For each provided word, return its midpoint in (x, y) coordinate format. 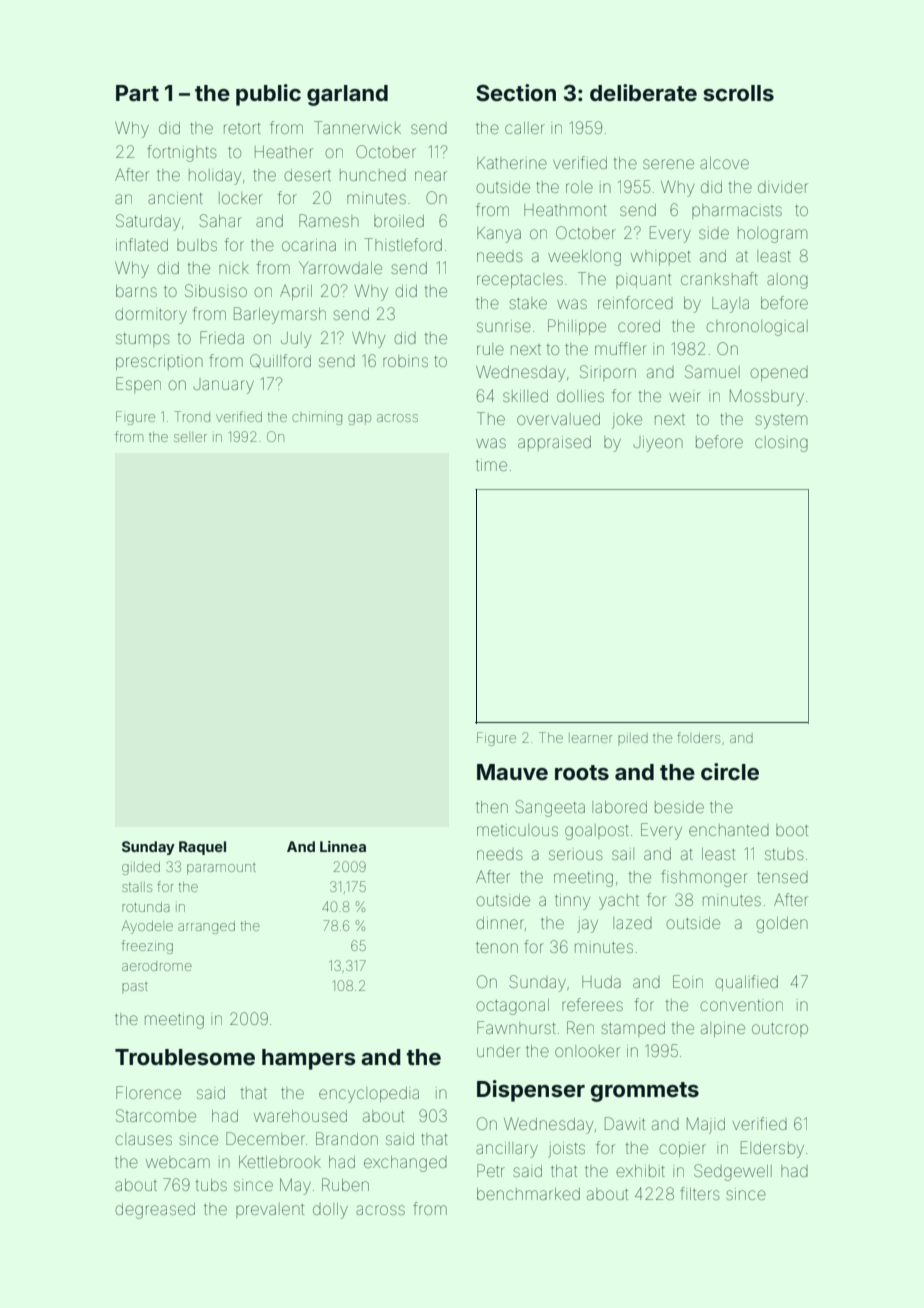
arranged (206, 927)
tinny (572, 902)
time (491, 465)
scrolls (738, 93)
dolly (330, 1211)
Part (137, 93)
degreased (155, 1211)
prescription (159, 362)
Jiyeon (658, 444)
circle (730, 771)
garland (347, 95)
